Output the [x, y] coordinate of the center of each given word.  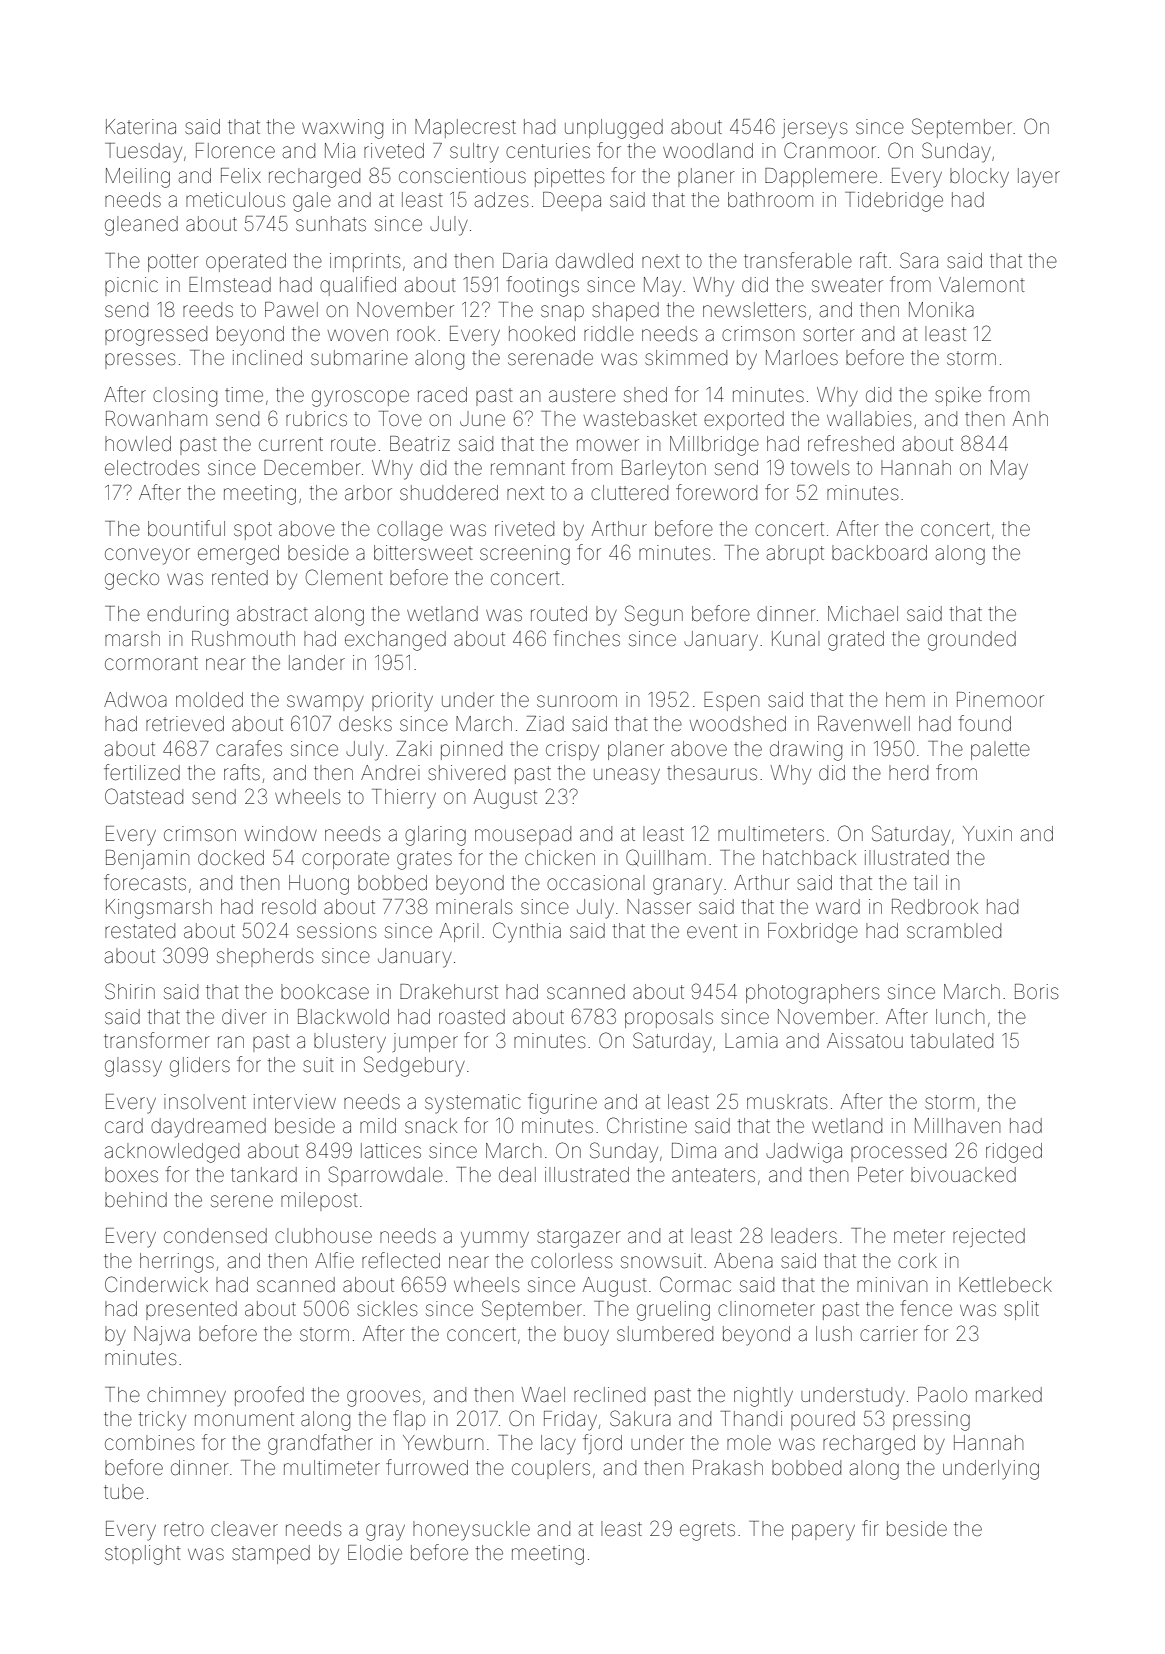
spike [958, 396]
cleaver [244, 1528]
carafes [249, 748]
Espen [731, 701]
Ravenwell [864, 723]
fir [870, 1528]
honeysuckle [471, 1531]
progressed [156, 336]
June [482, 419]
